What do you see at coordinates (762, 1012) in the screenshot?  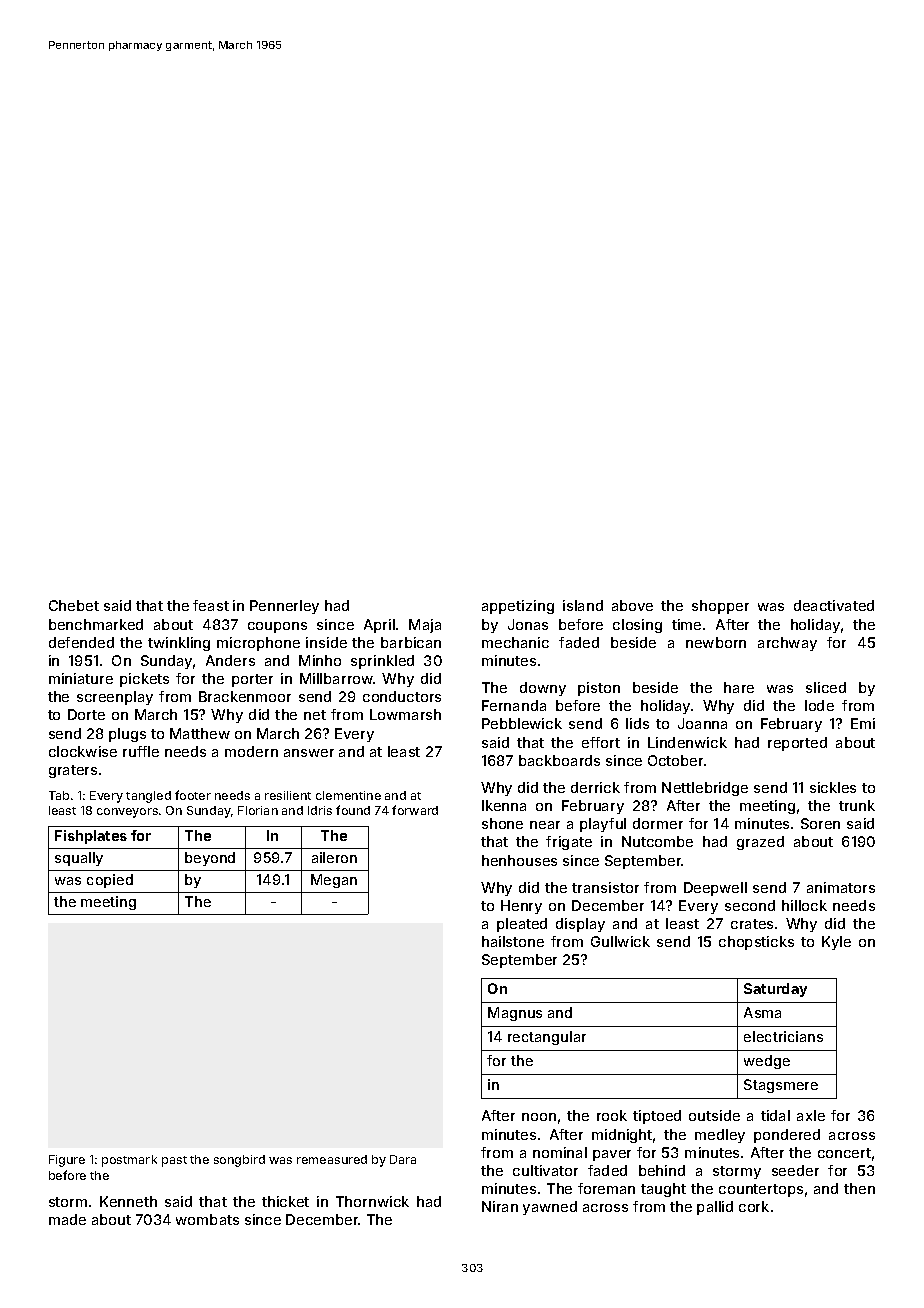 I see `Asma` at bounding box center [762, 1012].
